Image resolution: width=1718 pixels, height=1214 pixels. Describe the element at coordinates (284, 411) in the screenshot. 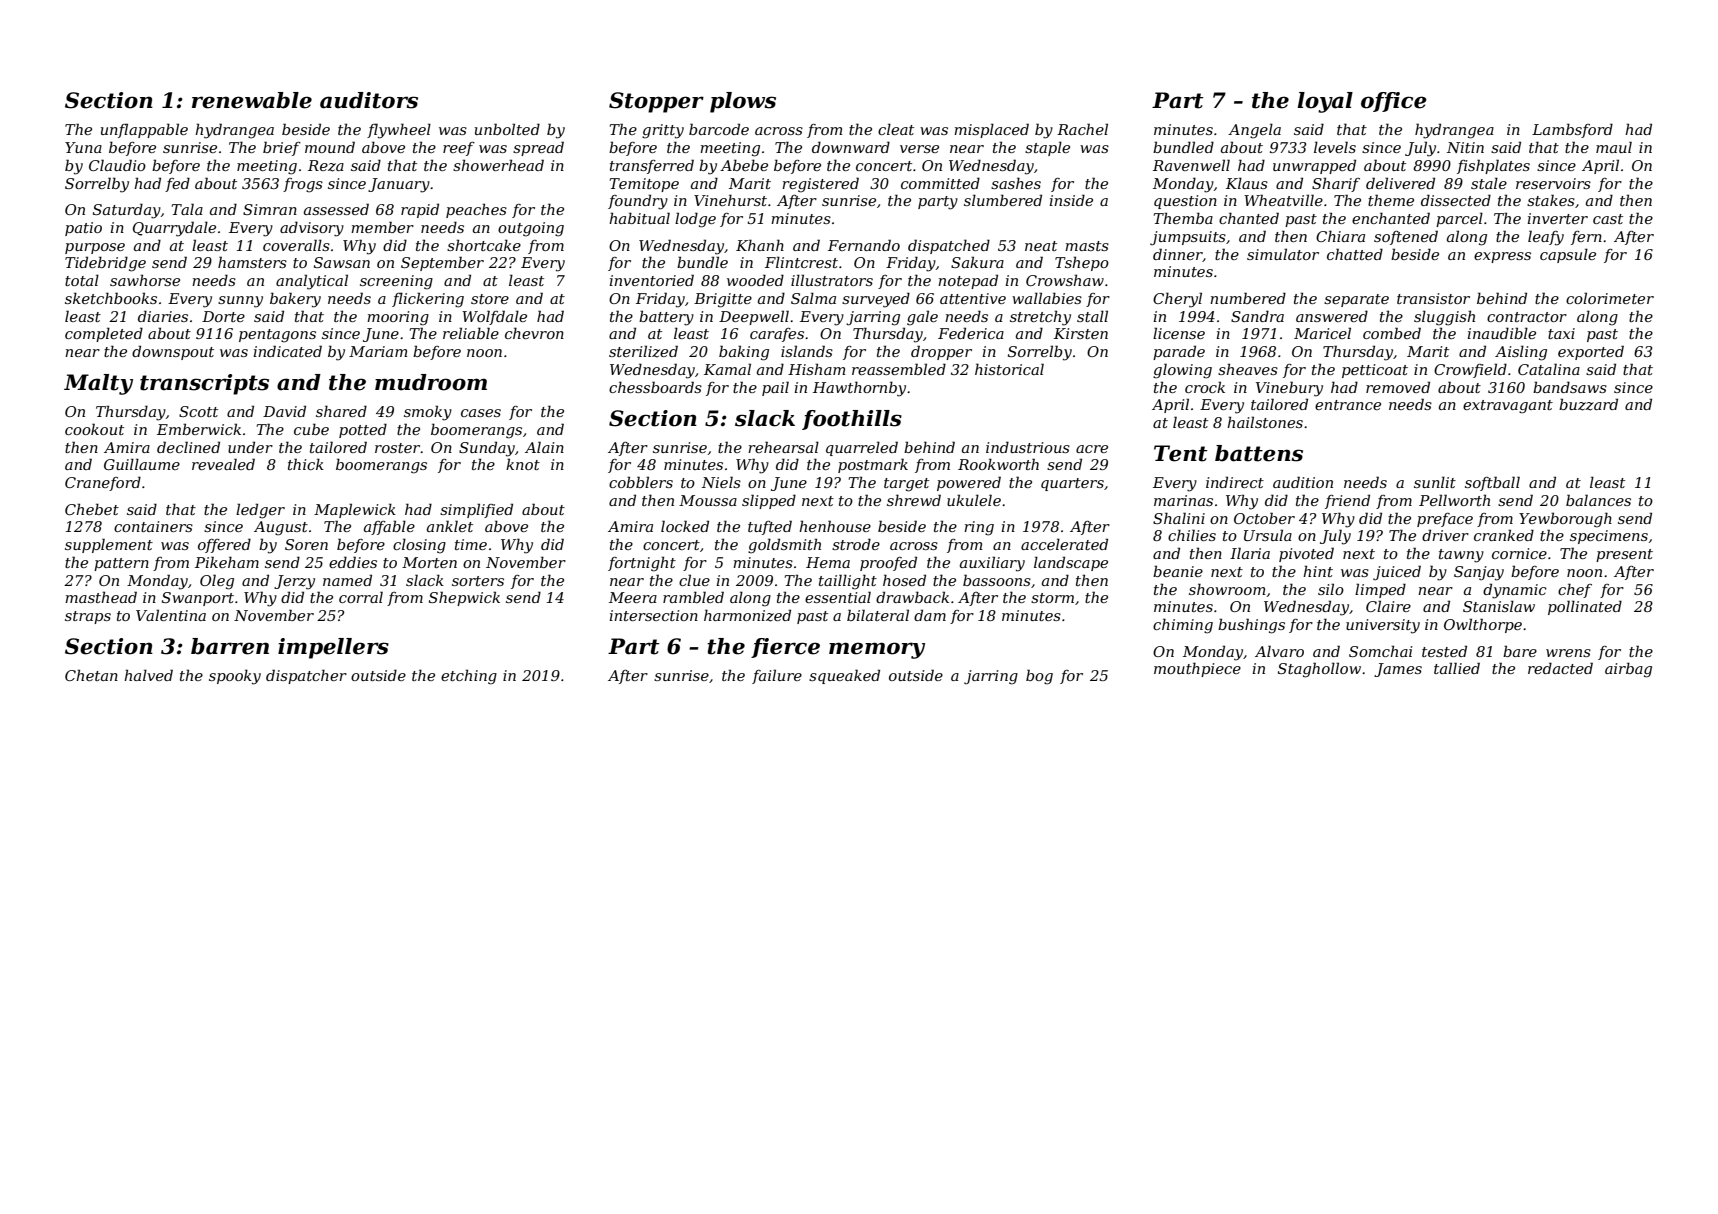

I see `David` at that location.
